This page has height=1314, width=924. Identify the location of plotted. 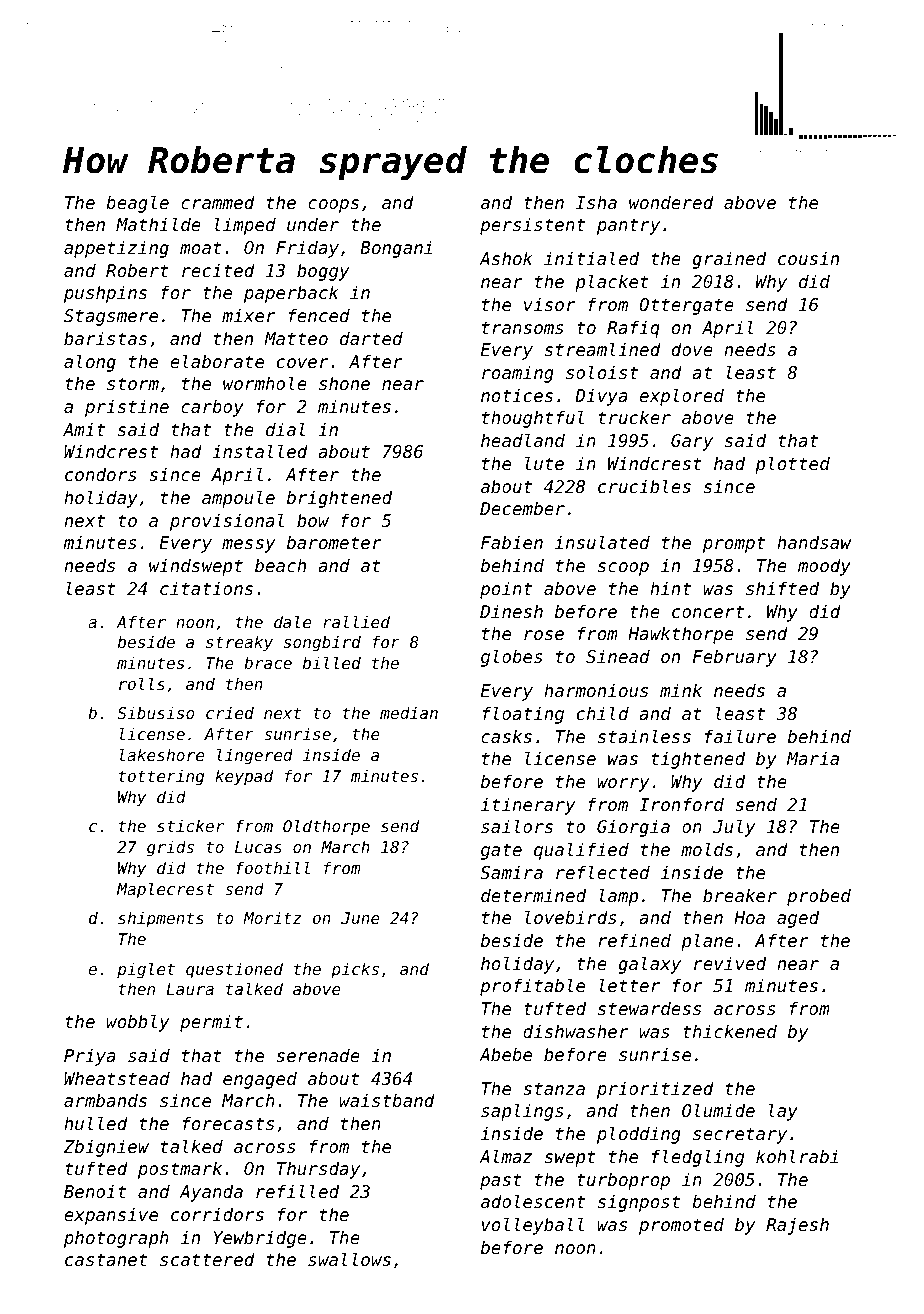
(792, 465).
